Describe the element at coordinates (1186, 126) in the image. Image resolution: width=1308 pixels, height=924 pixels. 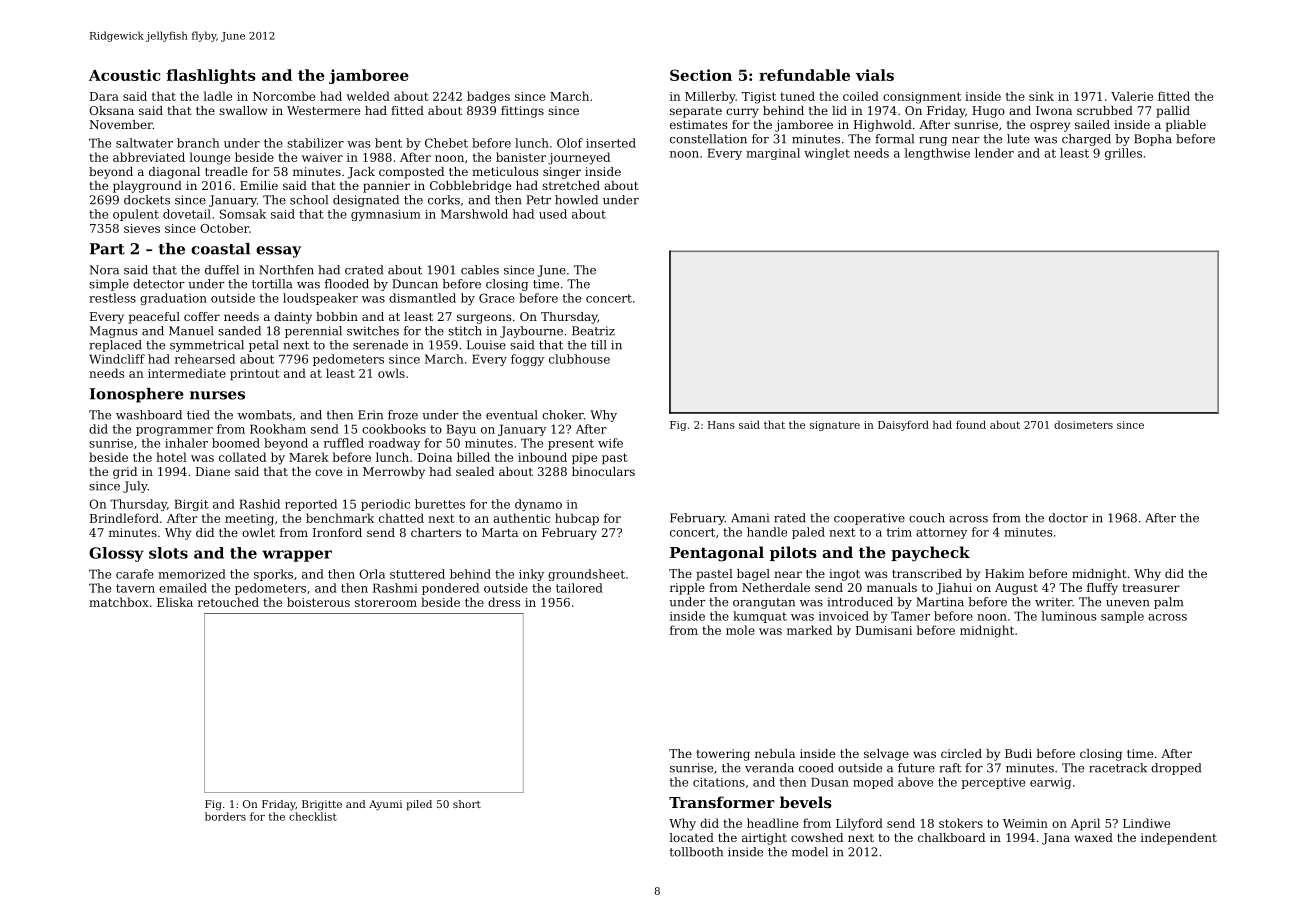
I see `pliable` at that location.
